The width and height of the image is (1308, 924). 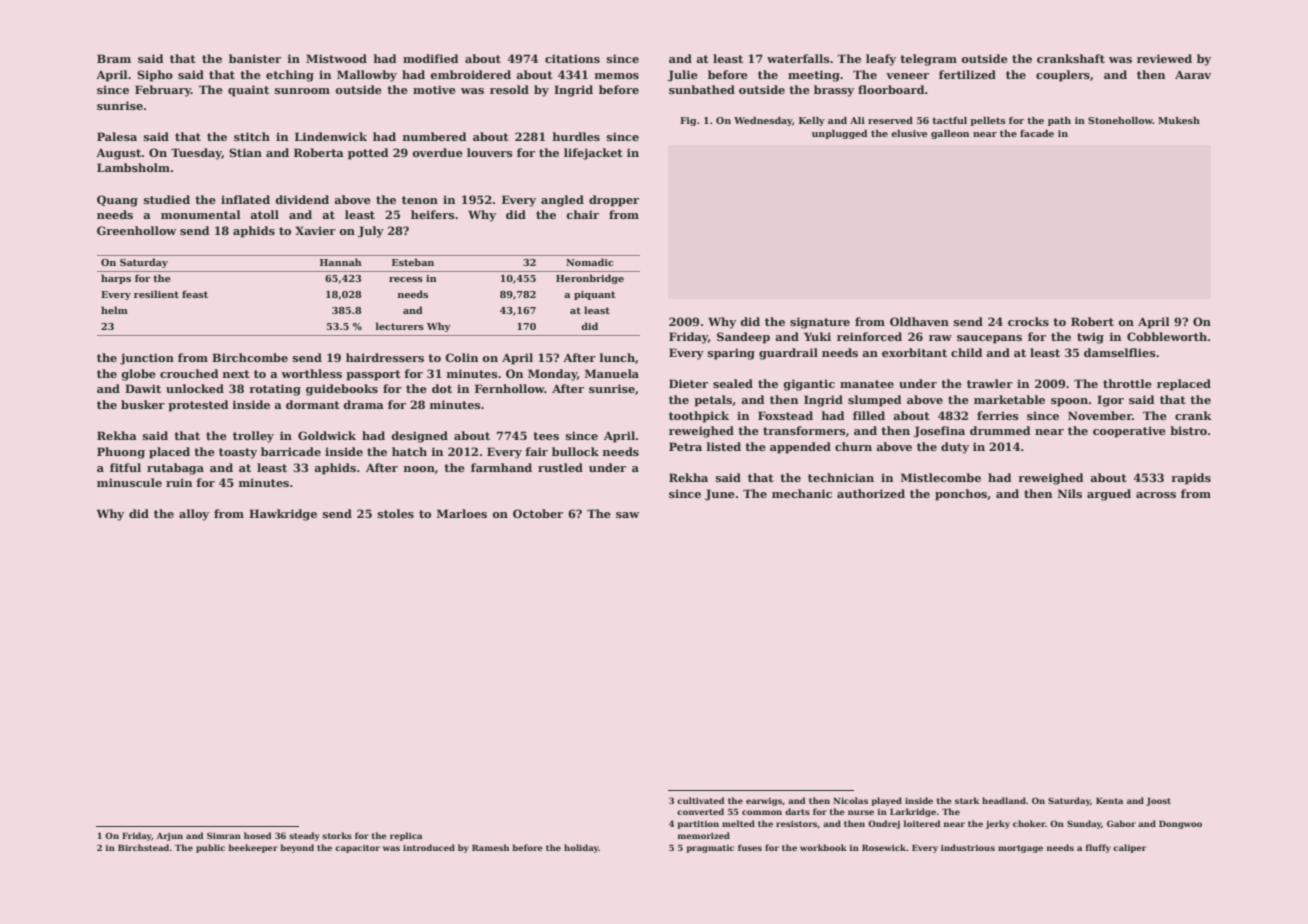 What do you see at coordinates (304, 836) in the image?
I see `steady` at bounding box center [304, 836].
